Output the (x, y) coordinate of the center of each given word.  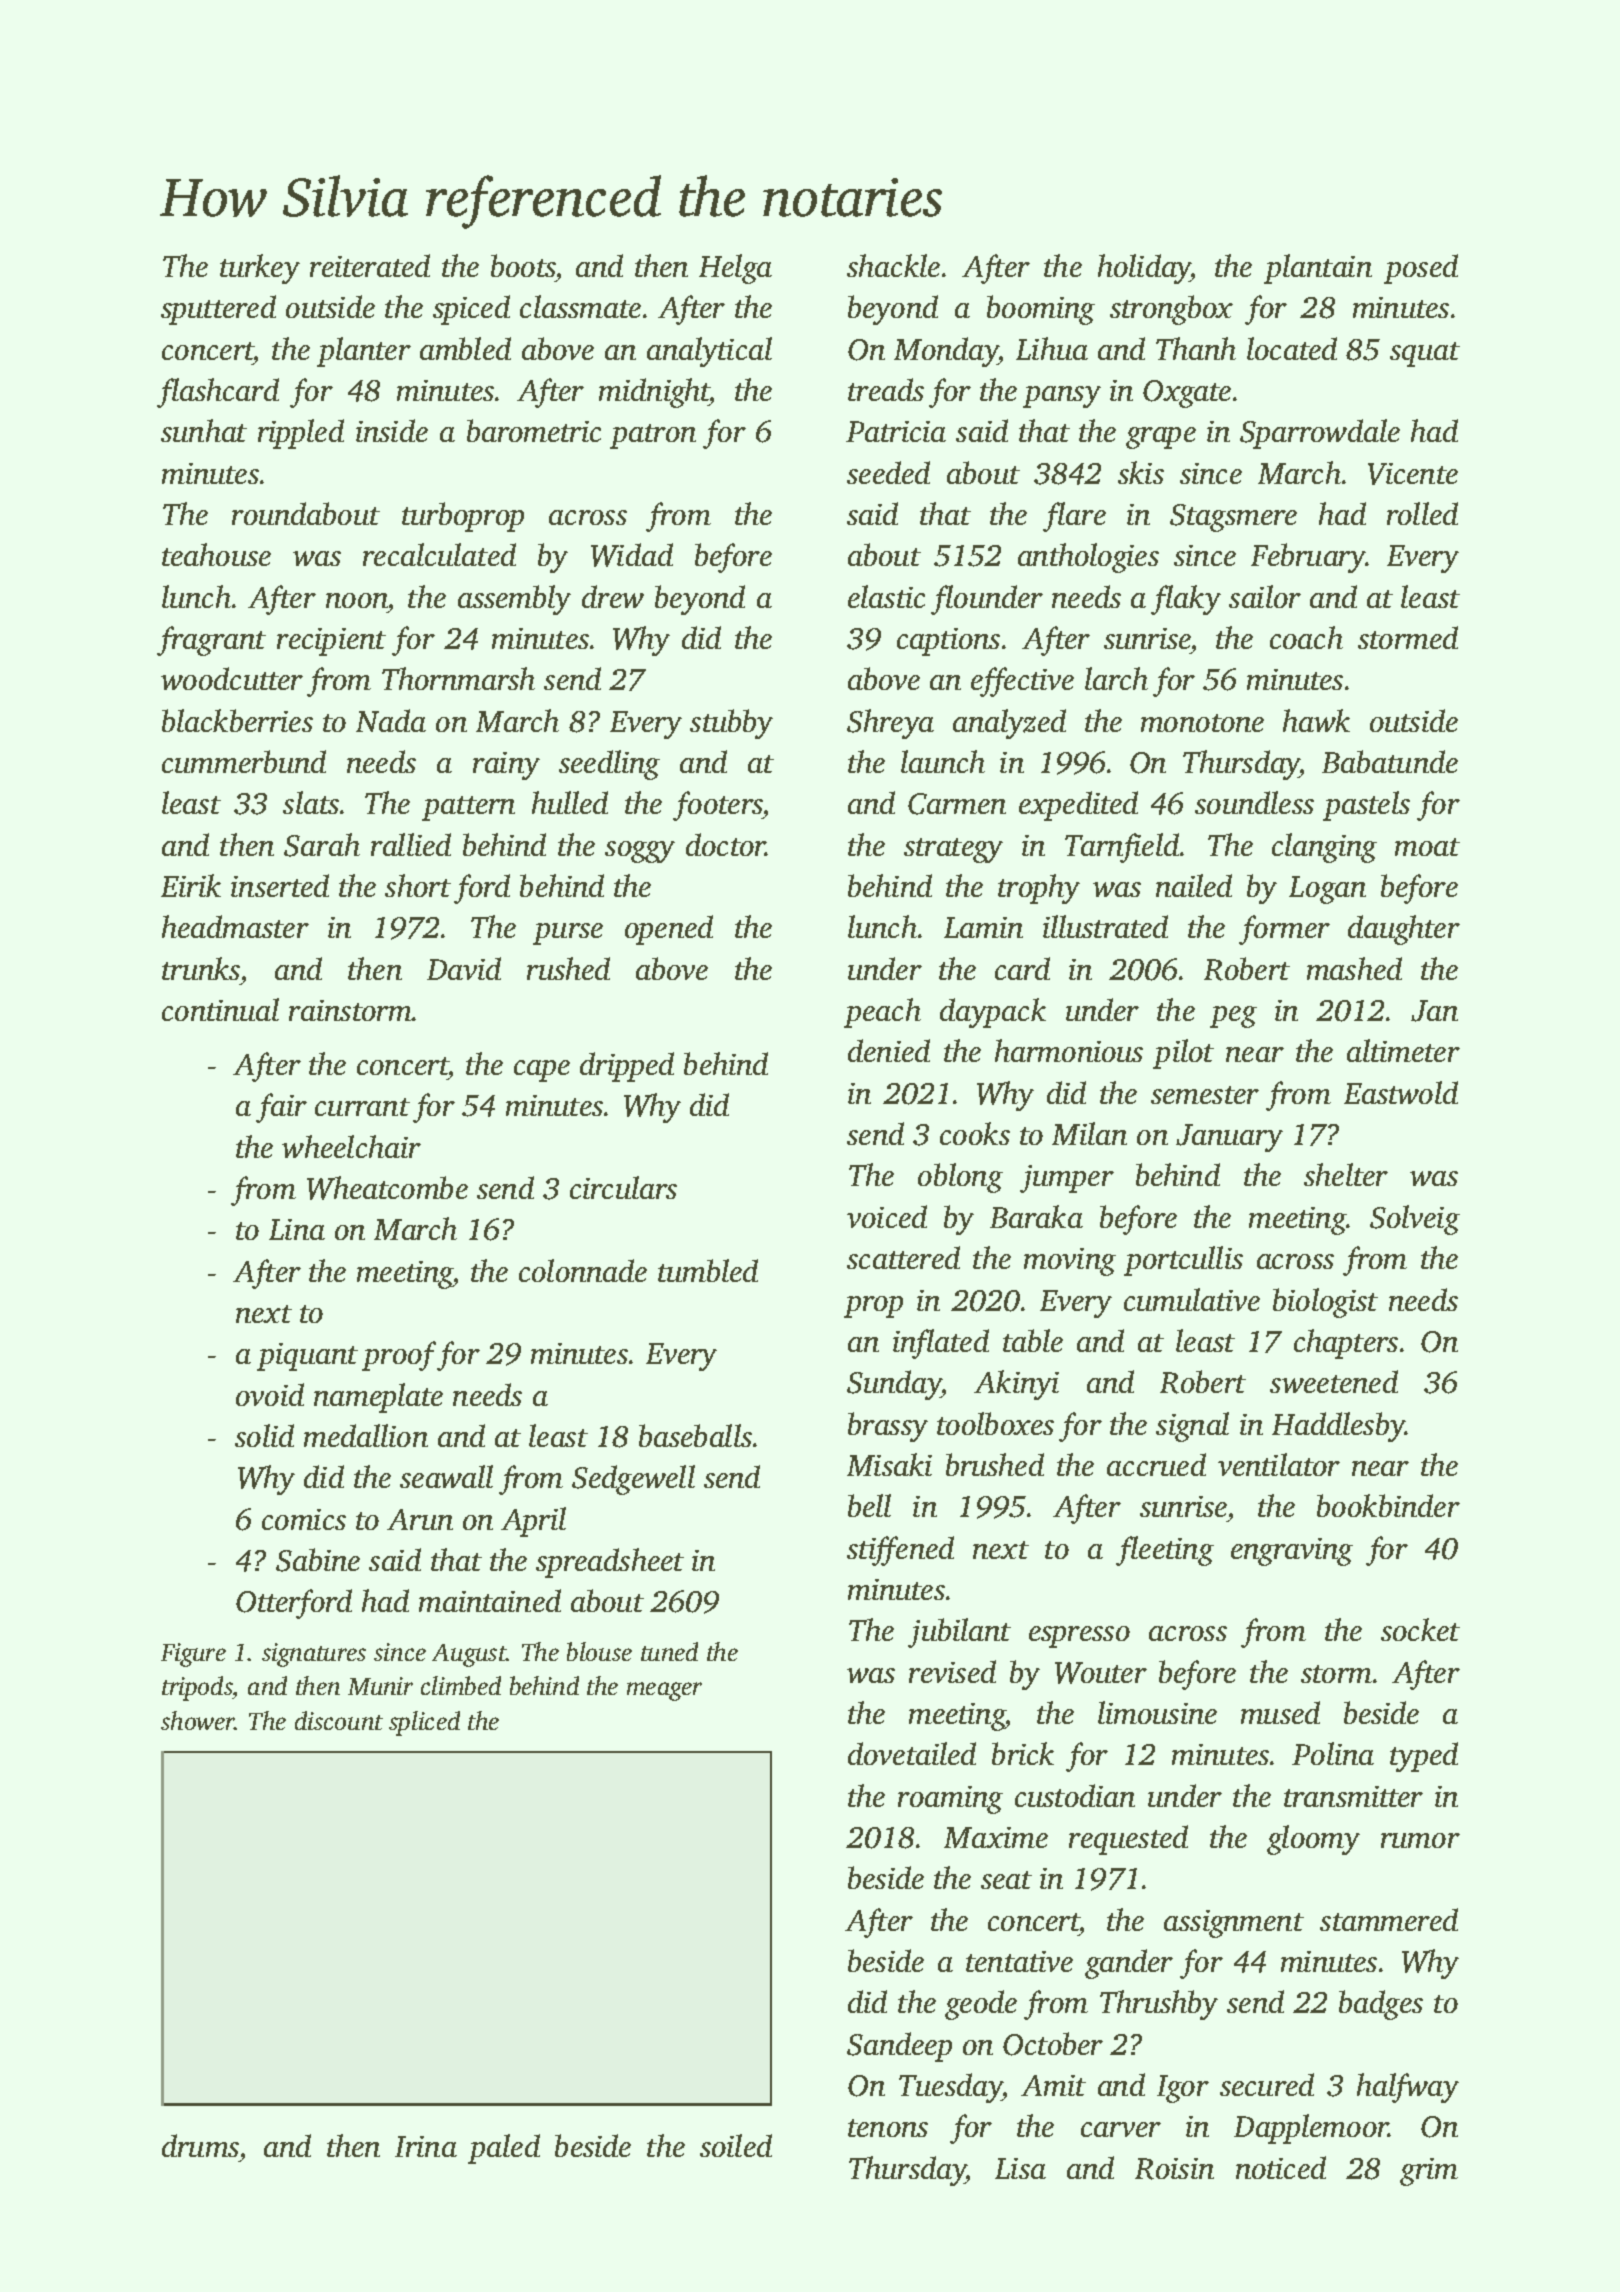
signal (1192, 1427)
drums (200, 2145)
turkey (260, 269)
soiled (736, 2145)
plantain (1318, 269)
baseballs (695, 1435)
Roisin (1174, 2169)
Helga (735, 269)
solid (264, 1435)
